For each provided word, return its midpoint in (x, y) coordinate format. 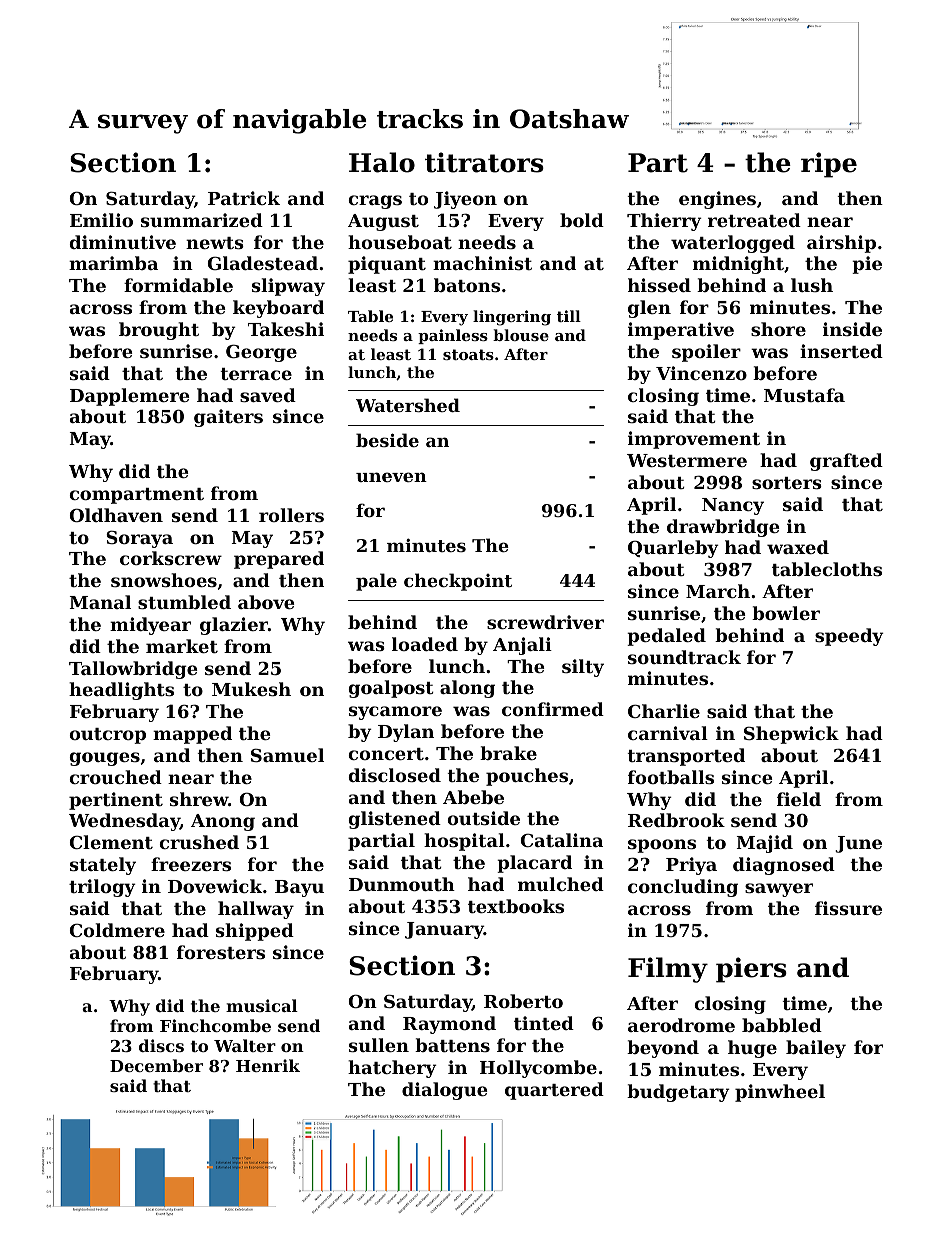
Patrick (244, 198)
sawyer (779, 890)
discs (161, 1045)
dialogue (444, 1091)
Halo (382, 162)
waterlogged (733, 244)
